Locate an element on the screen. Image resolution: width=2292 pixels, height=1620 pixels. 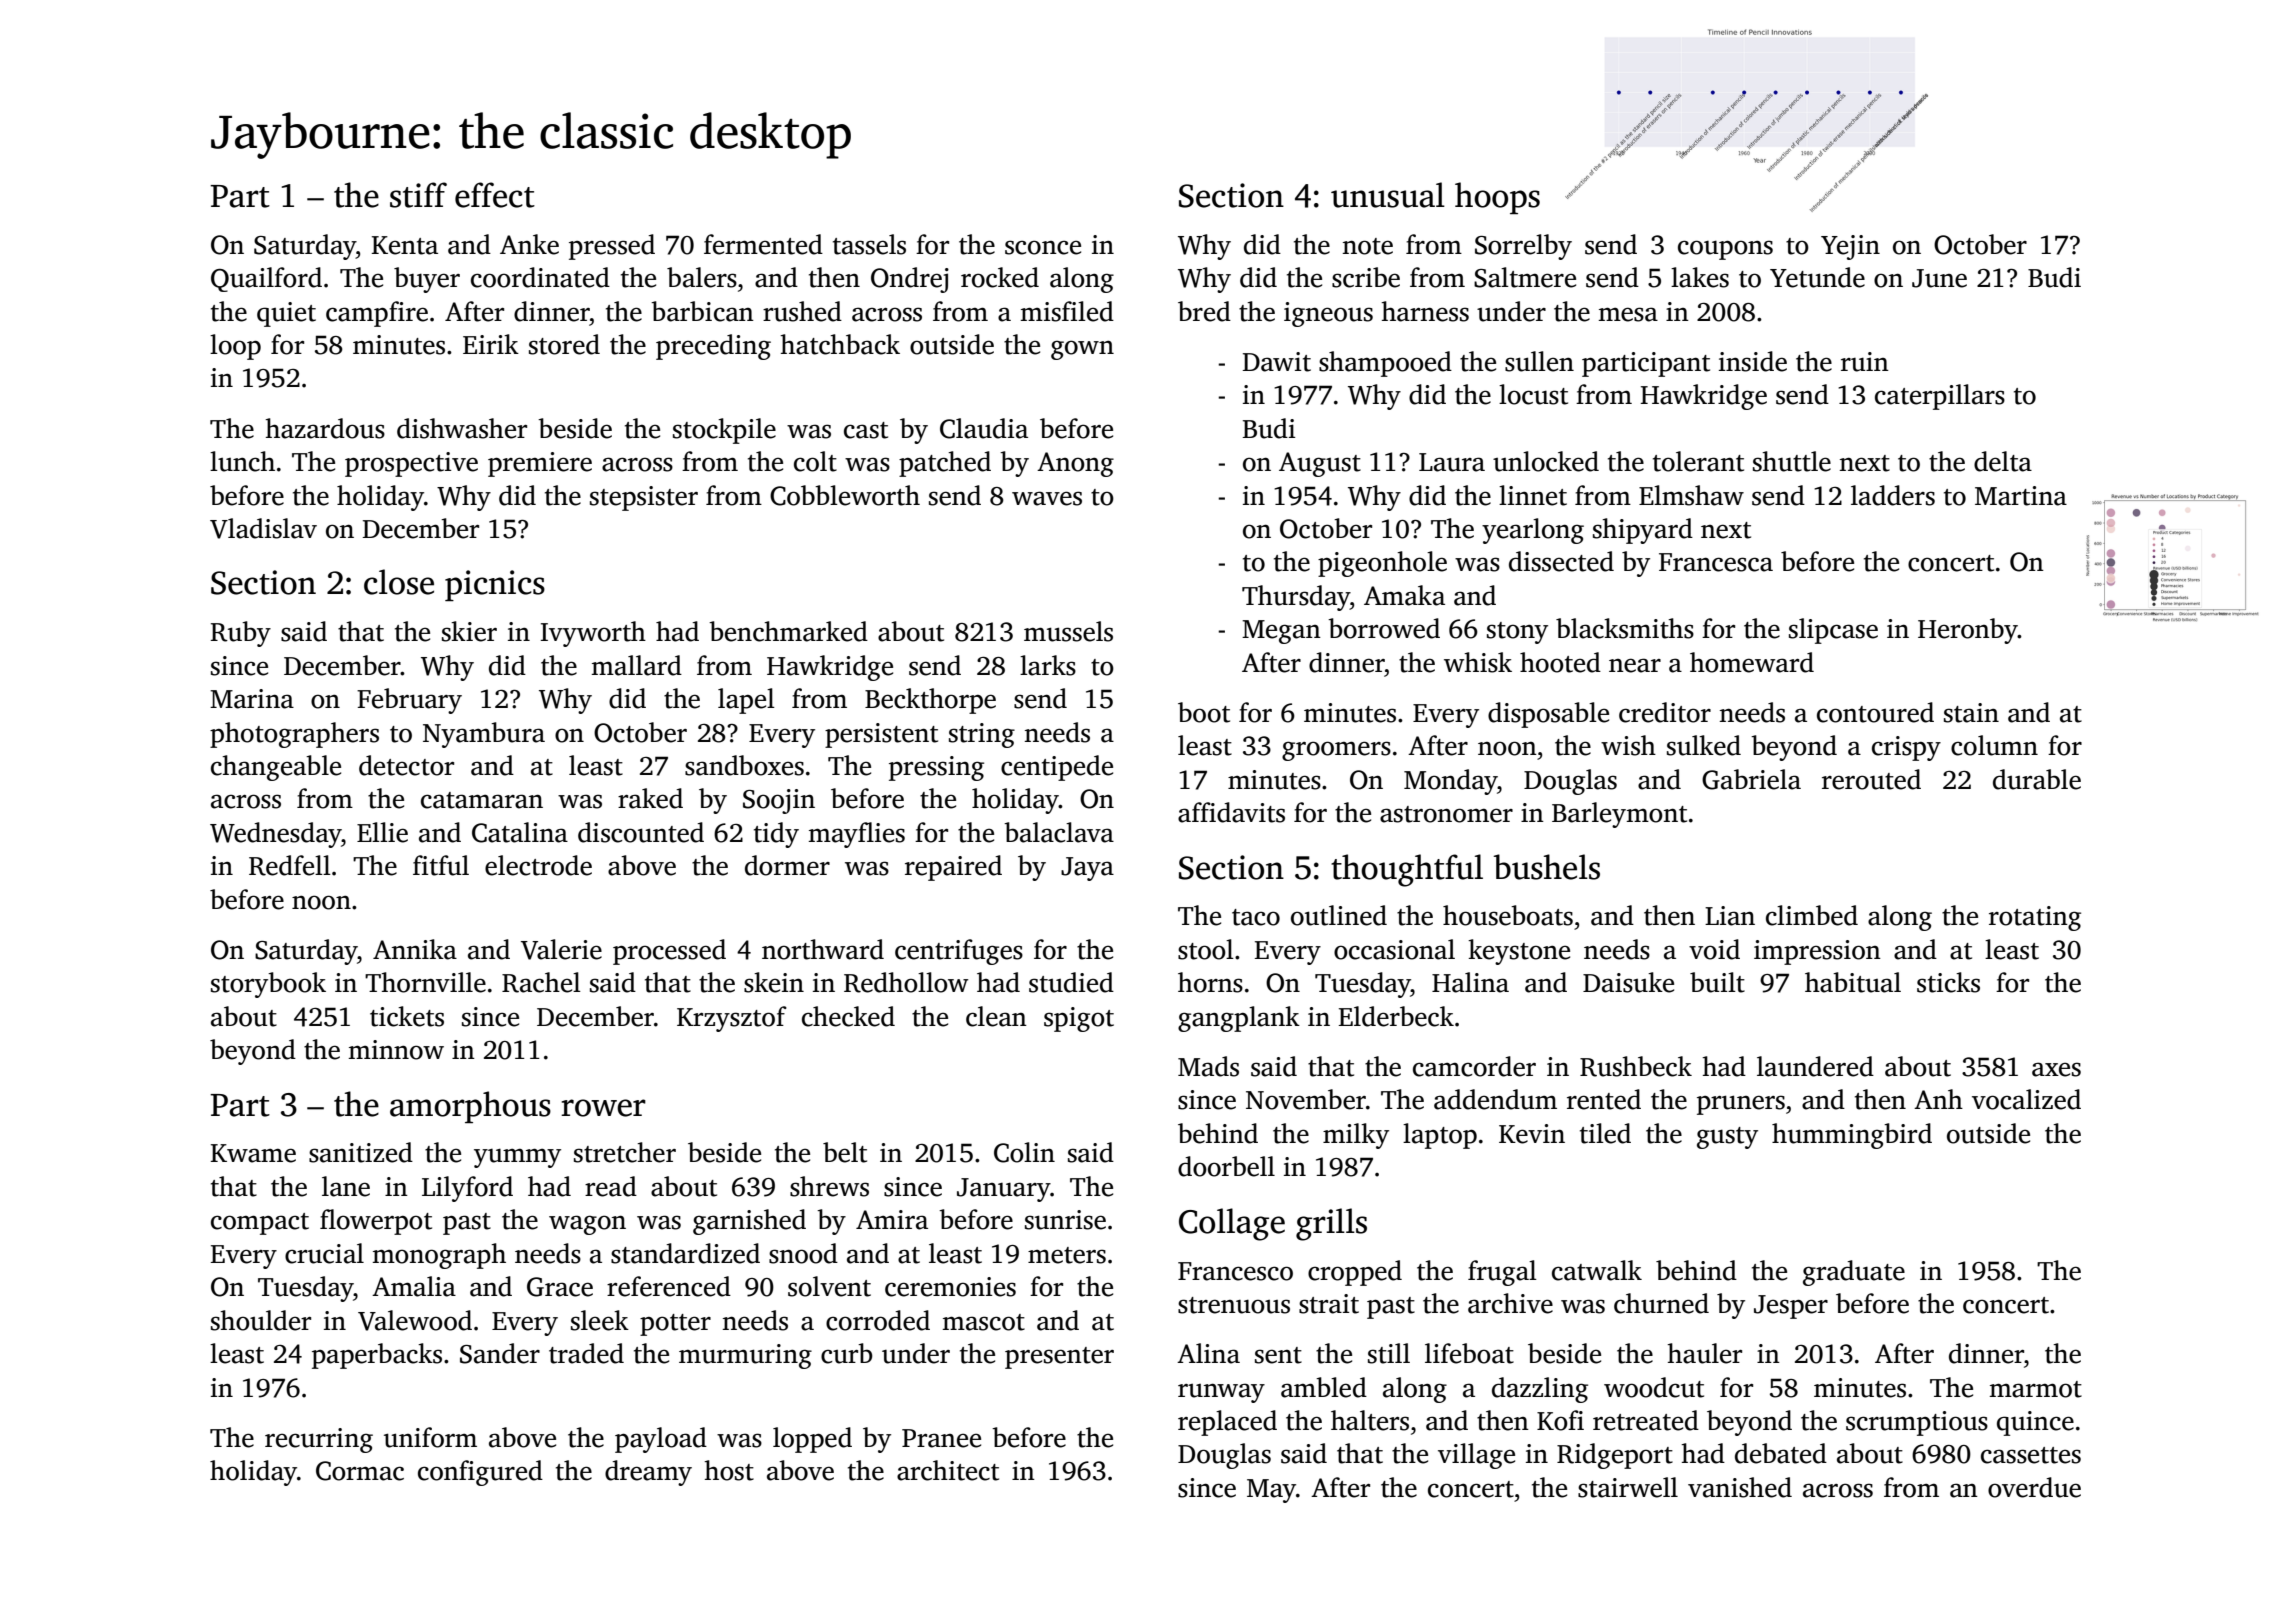
occasional is located at coordinates (1394, 949).
